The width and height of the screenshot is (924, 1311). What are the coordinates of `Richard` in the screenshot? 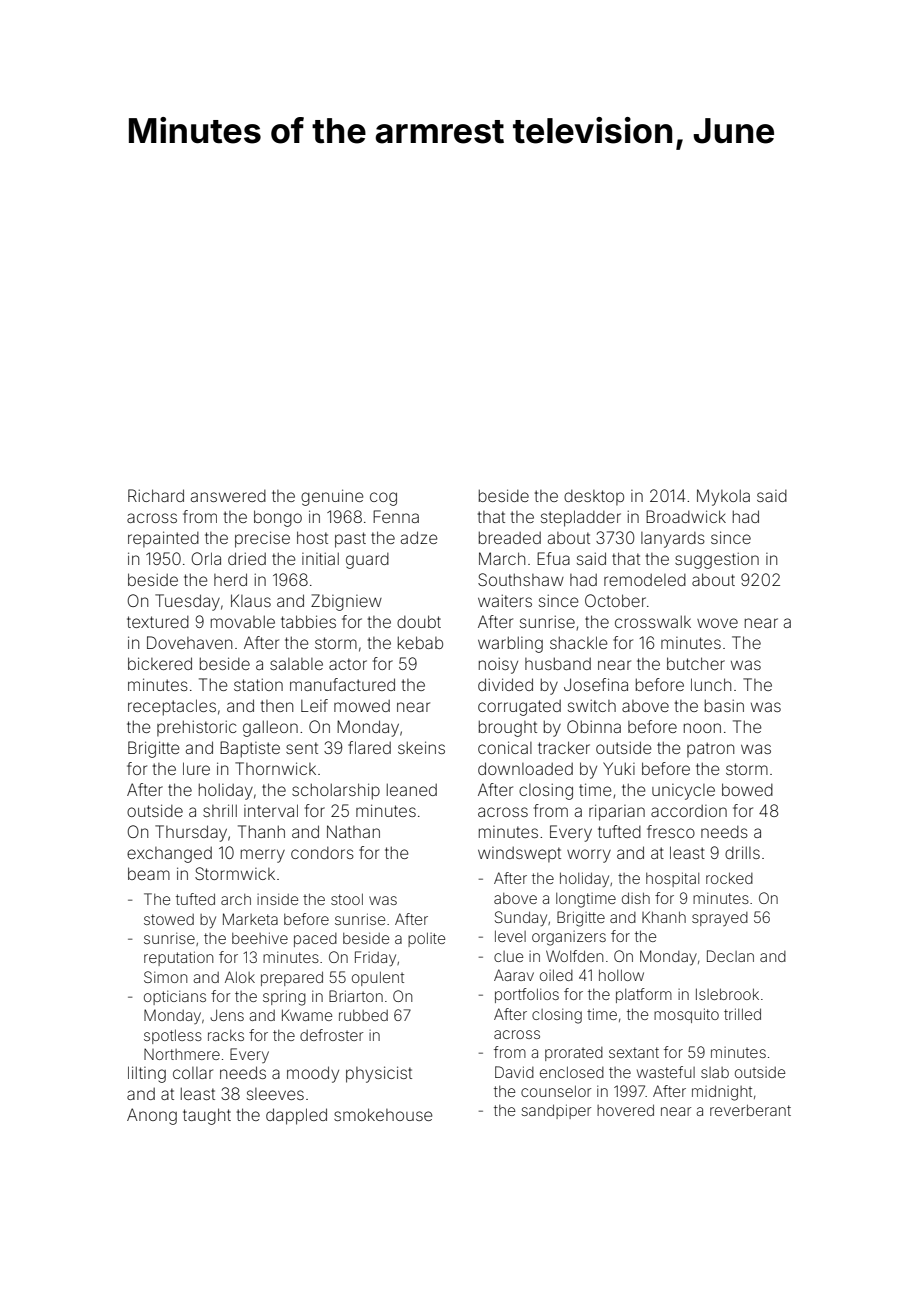 It's located at (156, 495).
